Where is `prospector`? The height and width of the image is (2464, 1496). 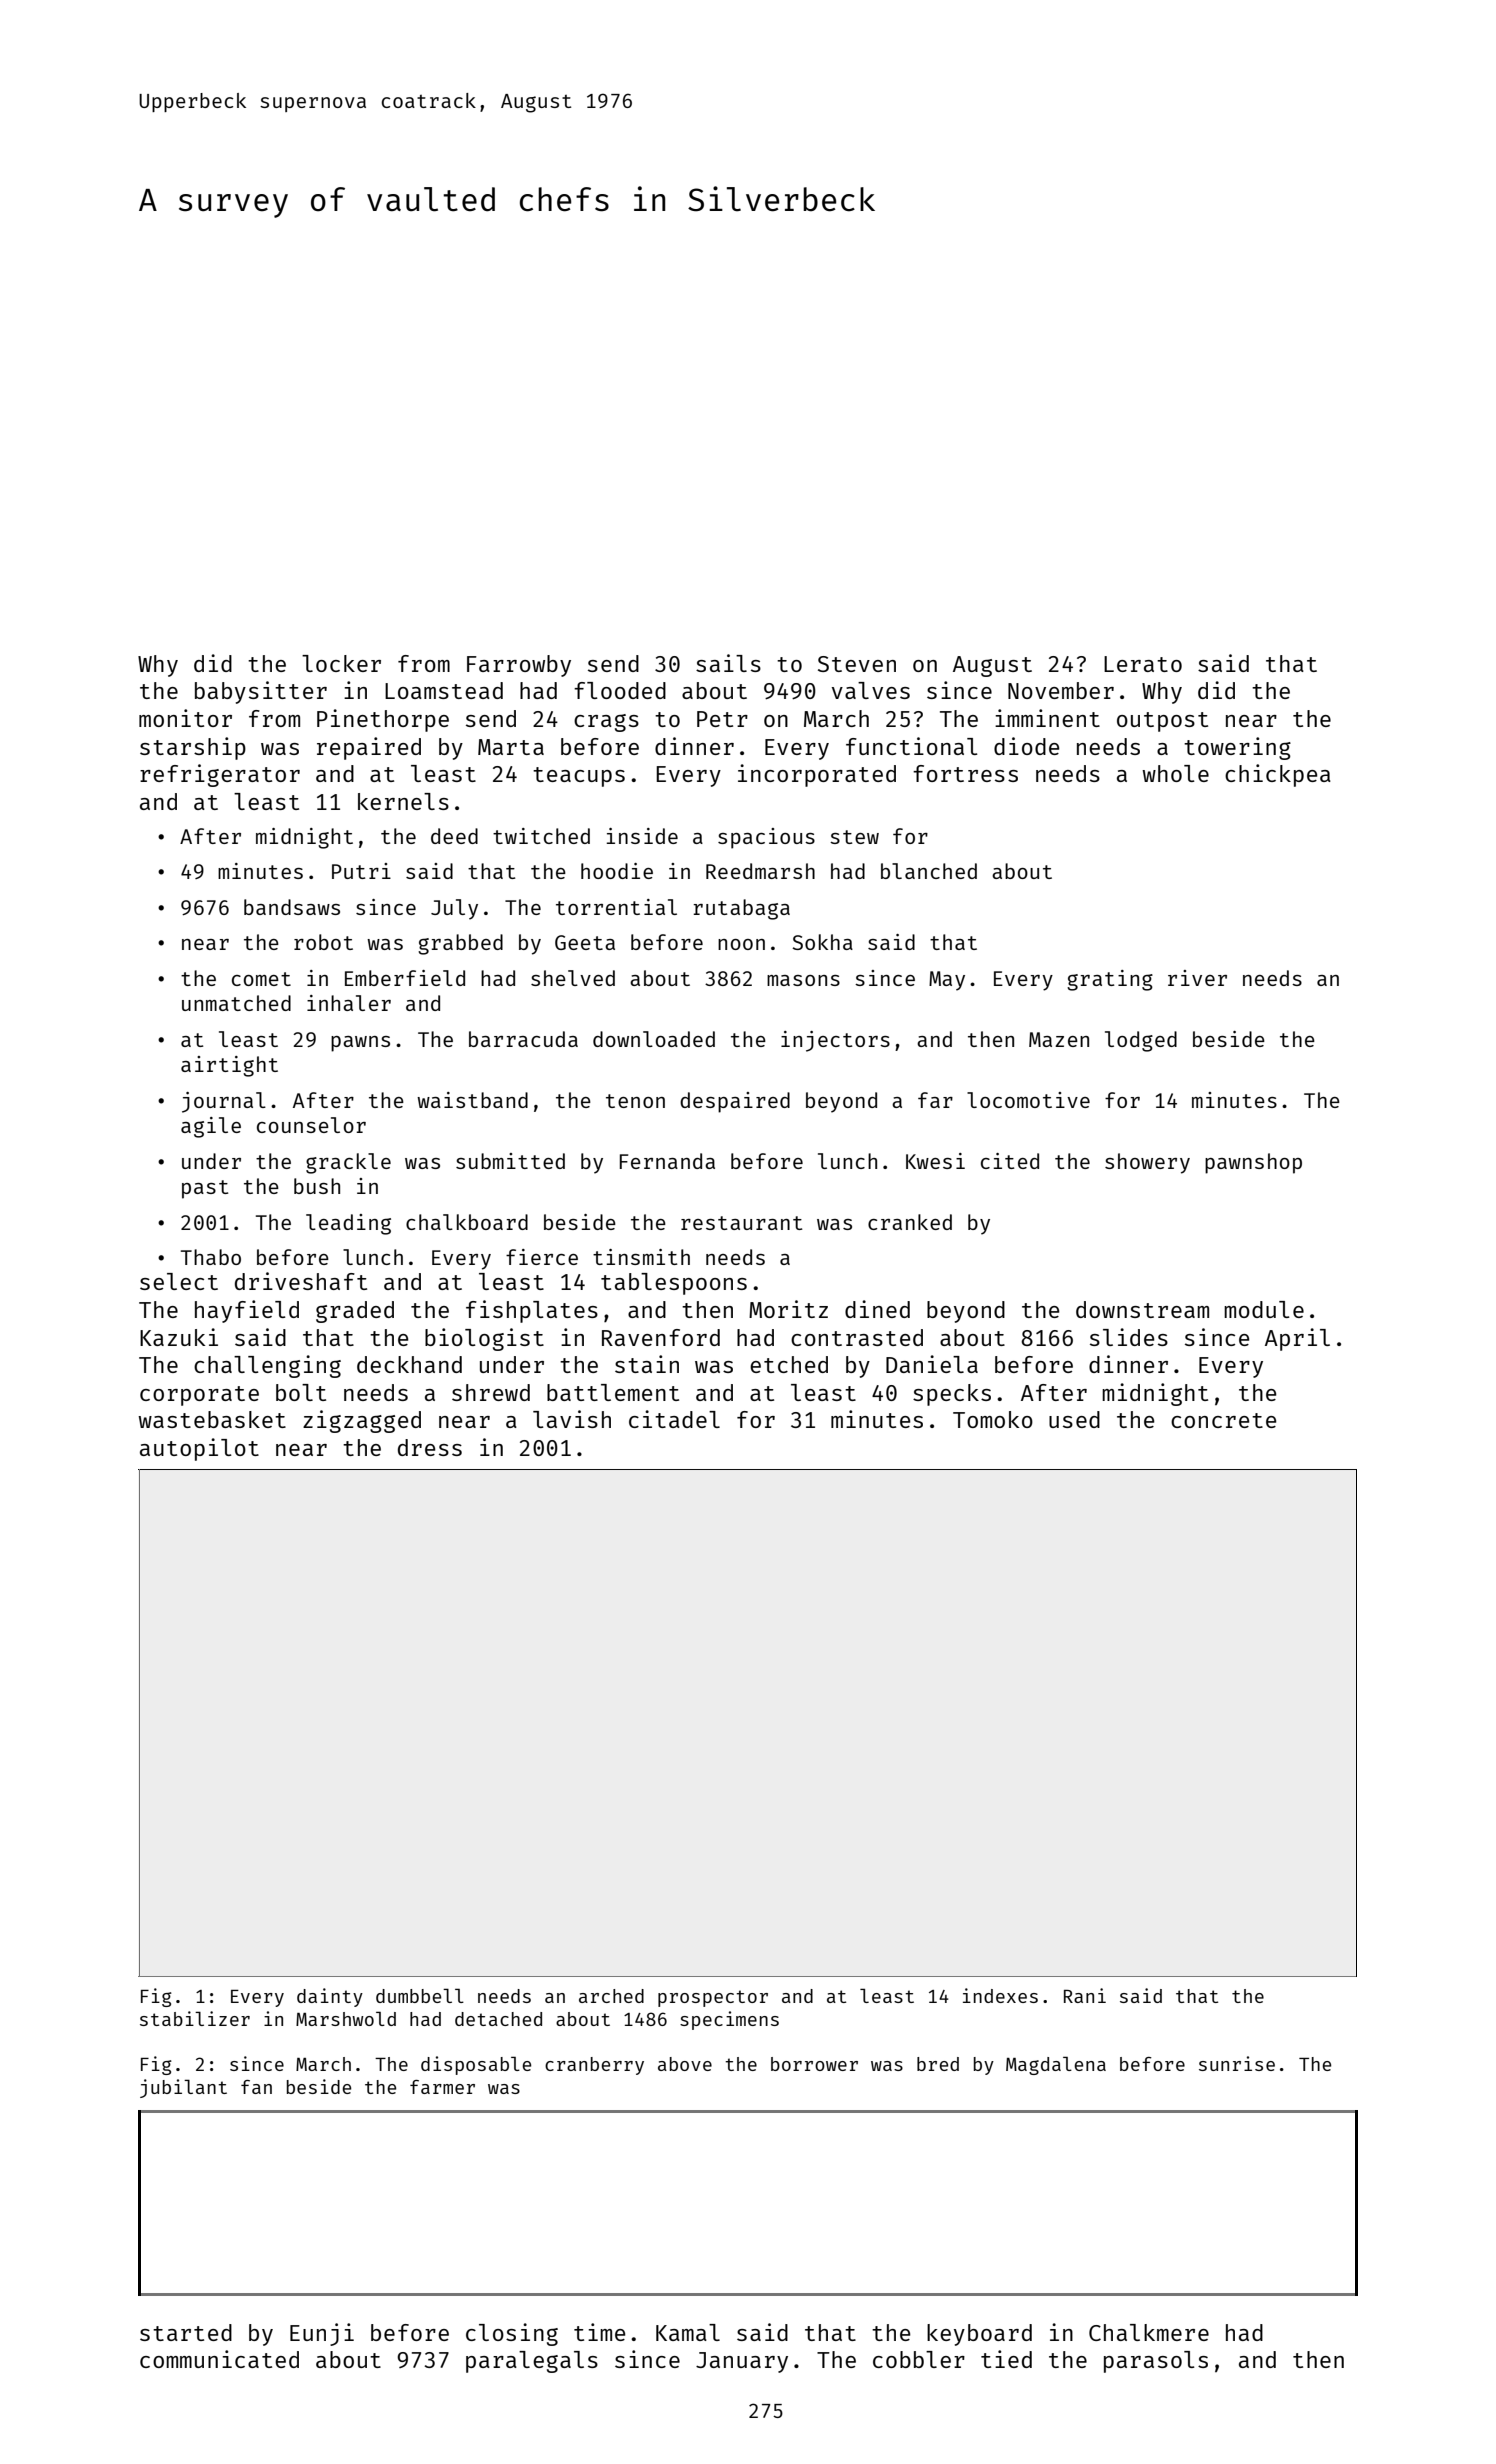
prospector is located at coordinates (713, 1998).
